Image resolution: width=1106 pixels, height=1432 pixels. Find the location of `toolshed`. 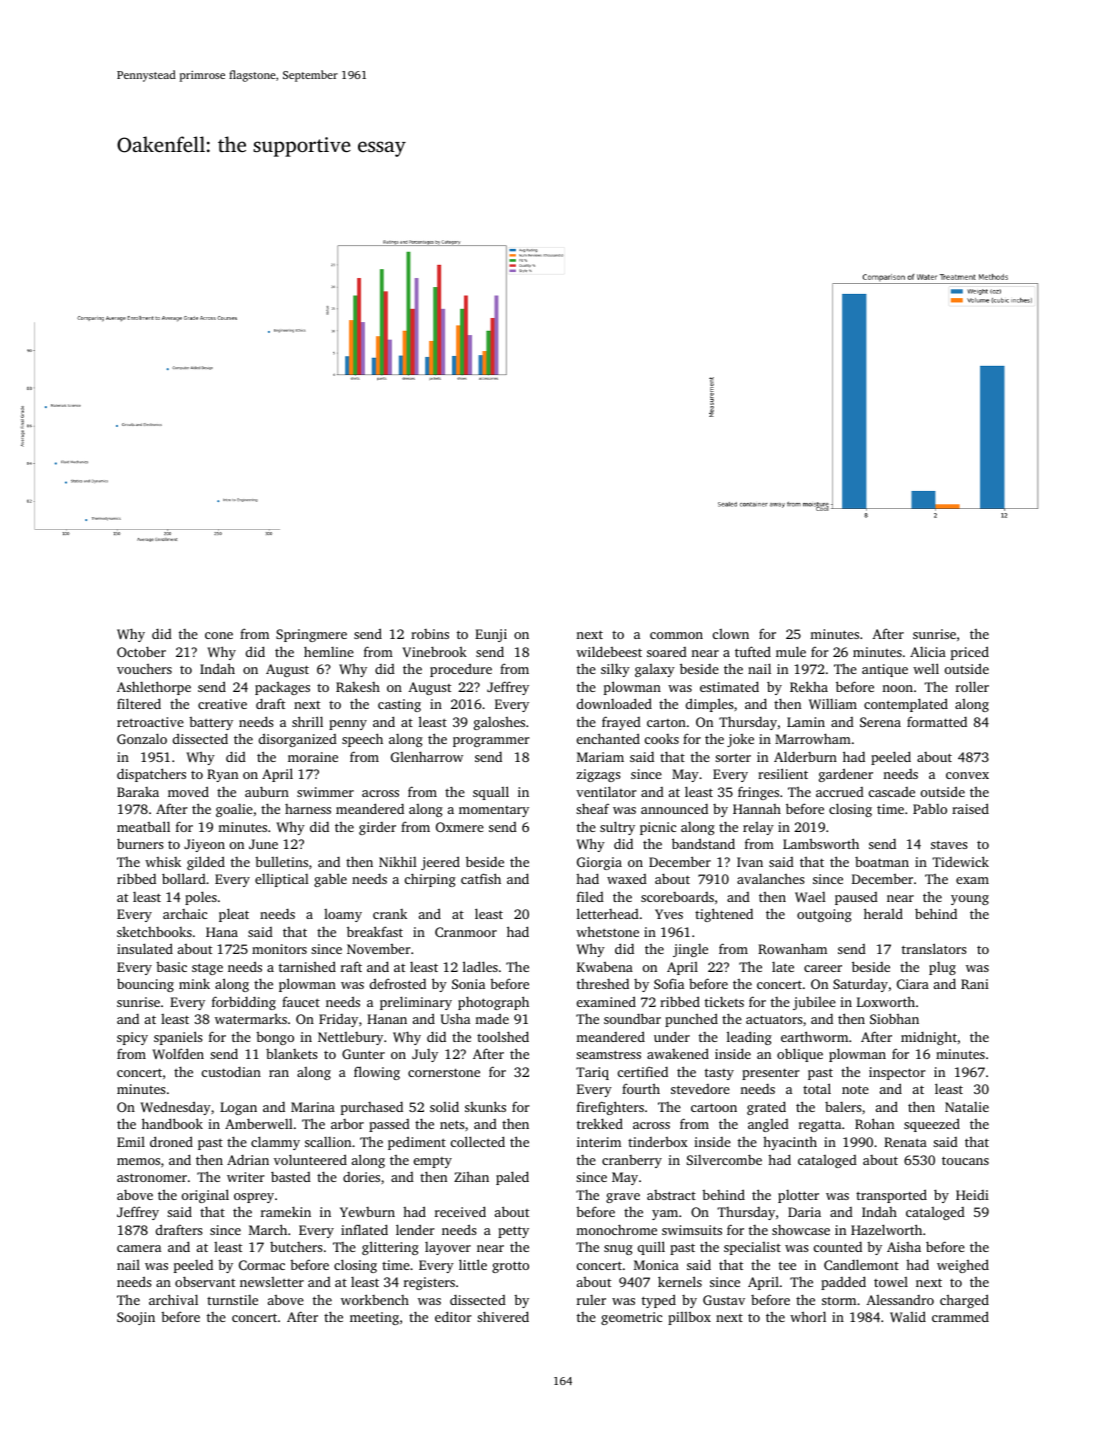

toolshed is located at coordinates (503, 1036).
